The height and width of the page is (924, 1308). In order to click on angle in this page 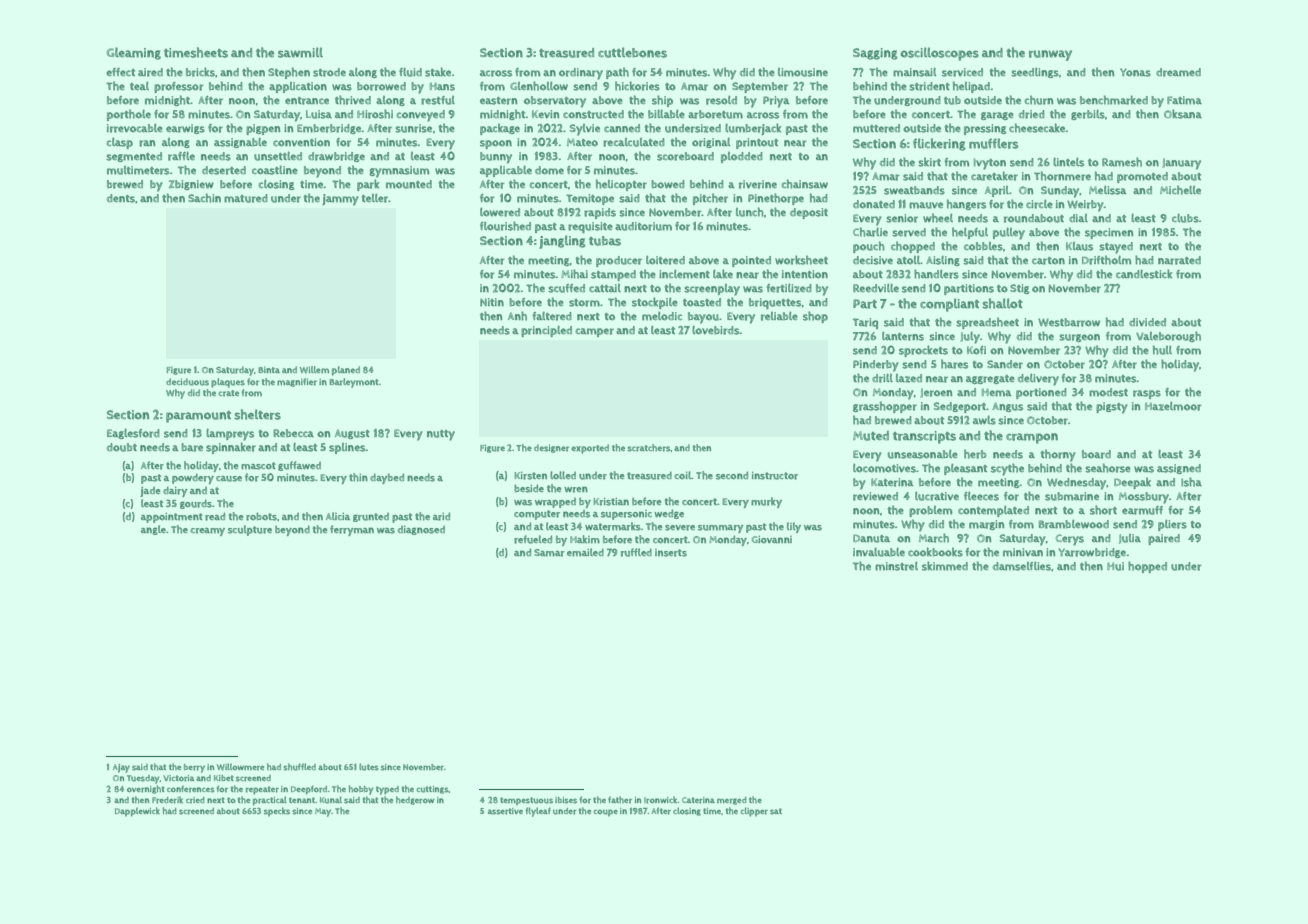, I will do `click(153, 530)`.
